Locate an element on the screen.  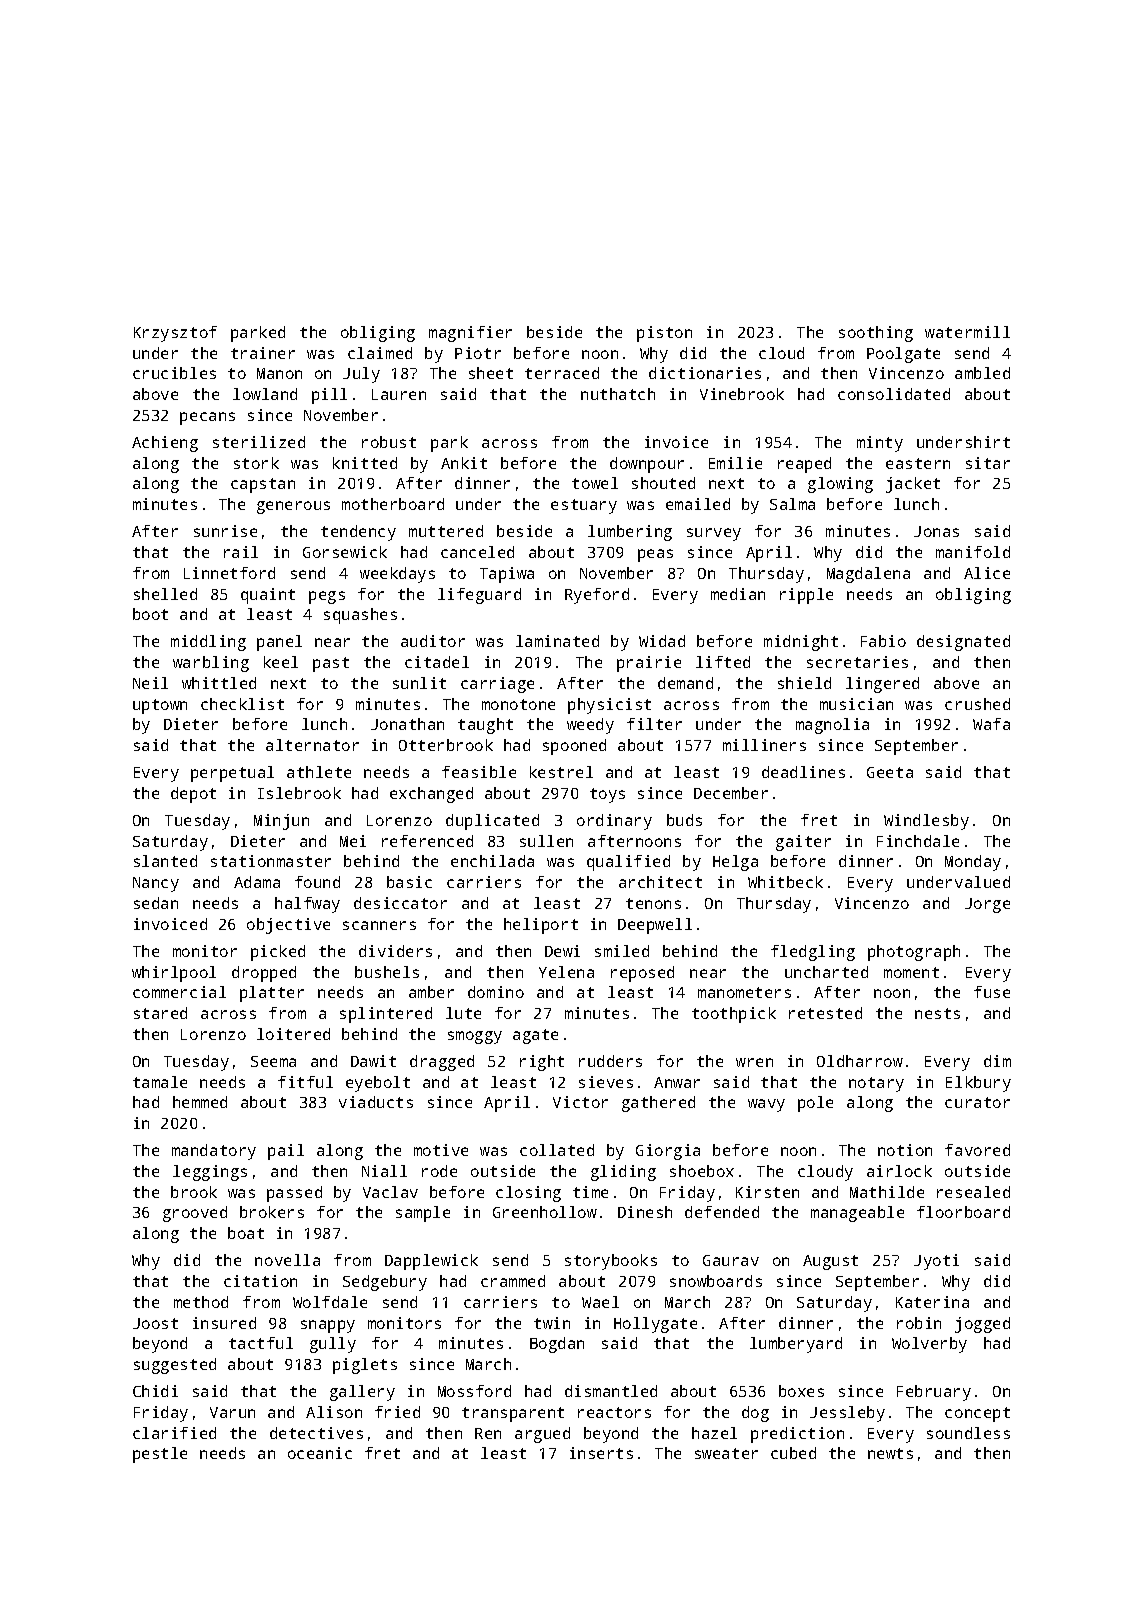
enchilada is located at coordinates (492, 861).
